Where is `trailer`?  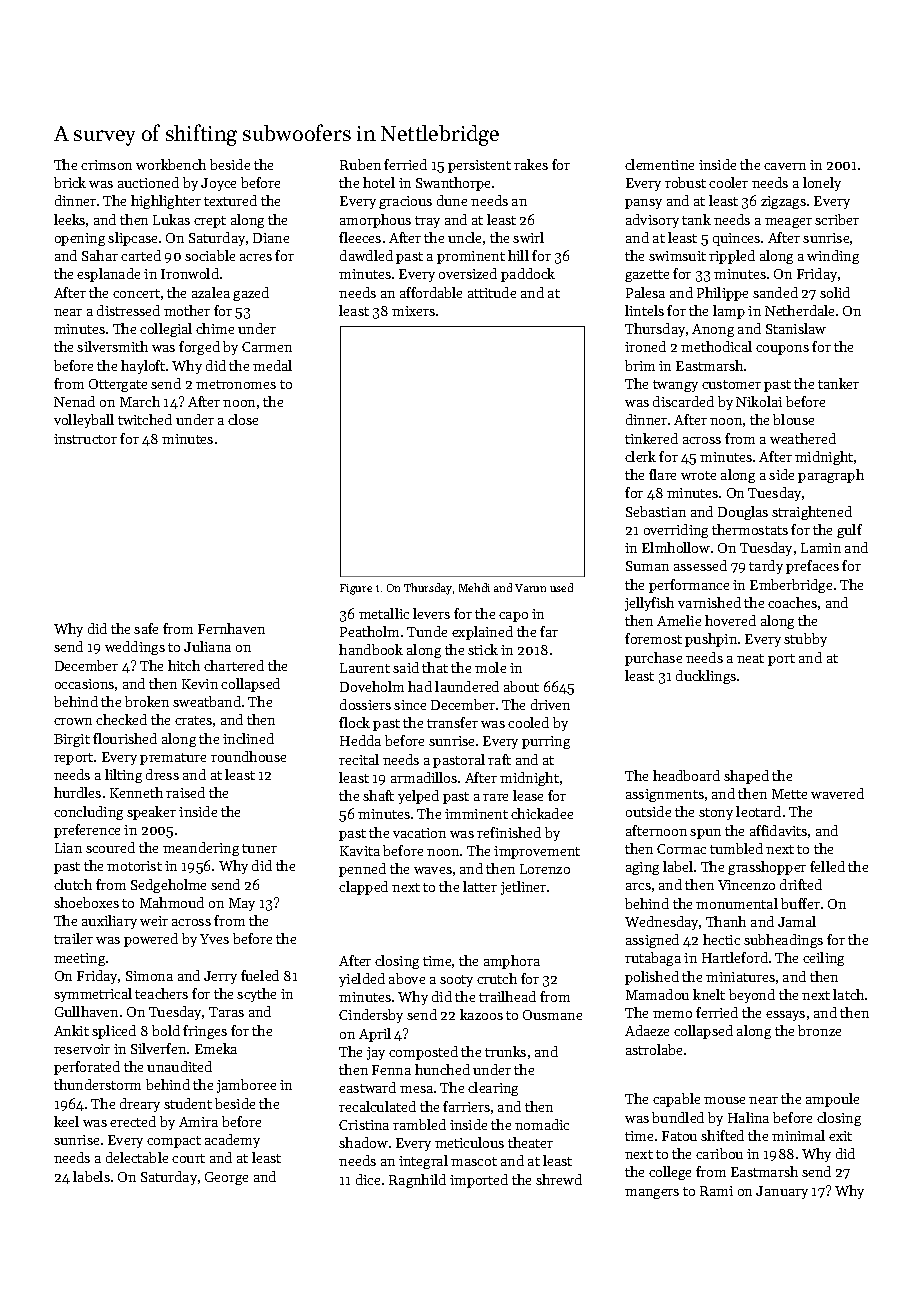 trailer is located at coordinates (73, 938).
